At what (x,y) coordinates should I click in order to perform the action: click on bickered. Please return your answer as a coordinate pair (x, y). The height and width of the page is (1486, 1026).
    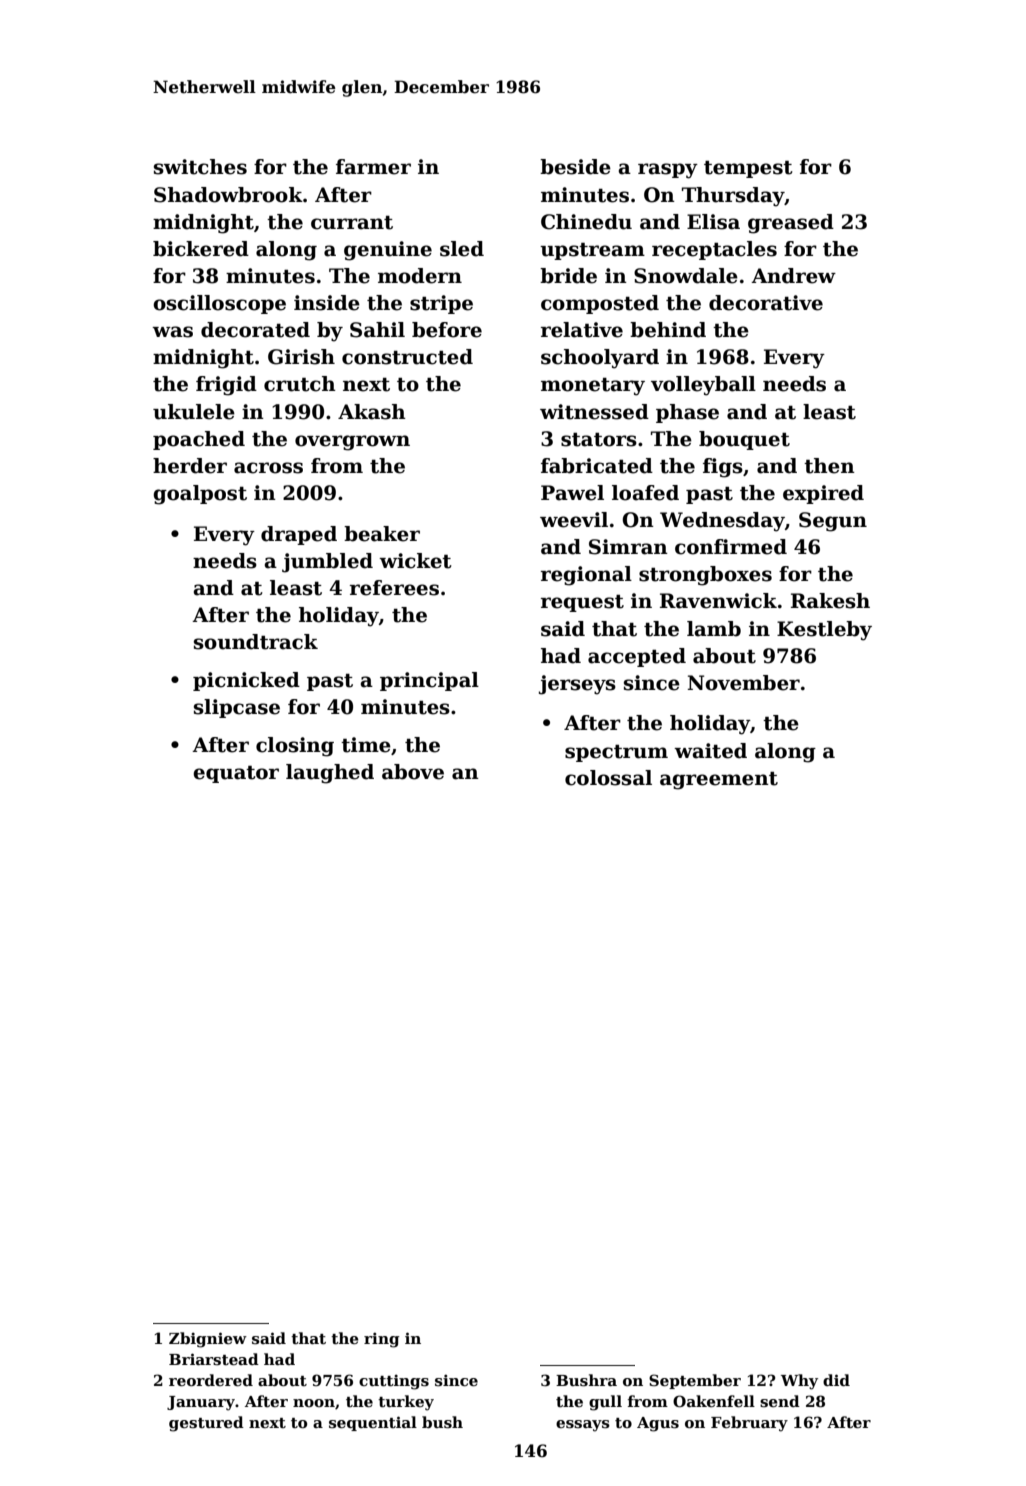
    Looking at the image, I should click on (201, 249).
